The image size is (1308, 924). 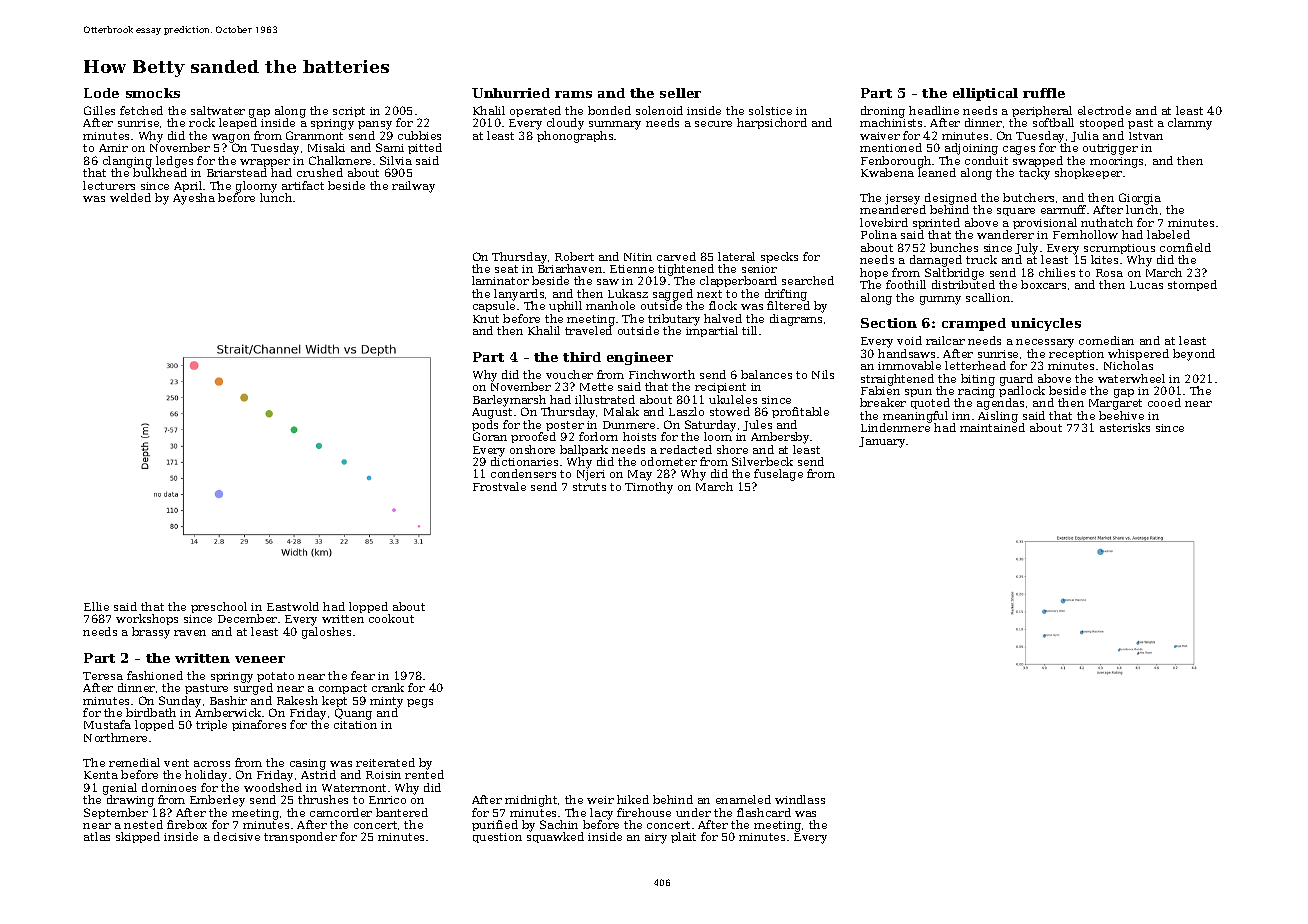 I want to click on pods, so click(x=485, y=425).
